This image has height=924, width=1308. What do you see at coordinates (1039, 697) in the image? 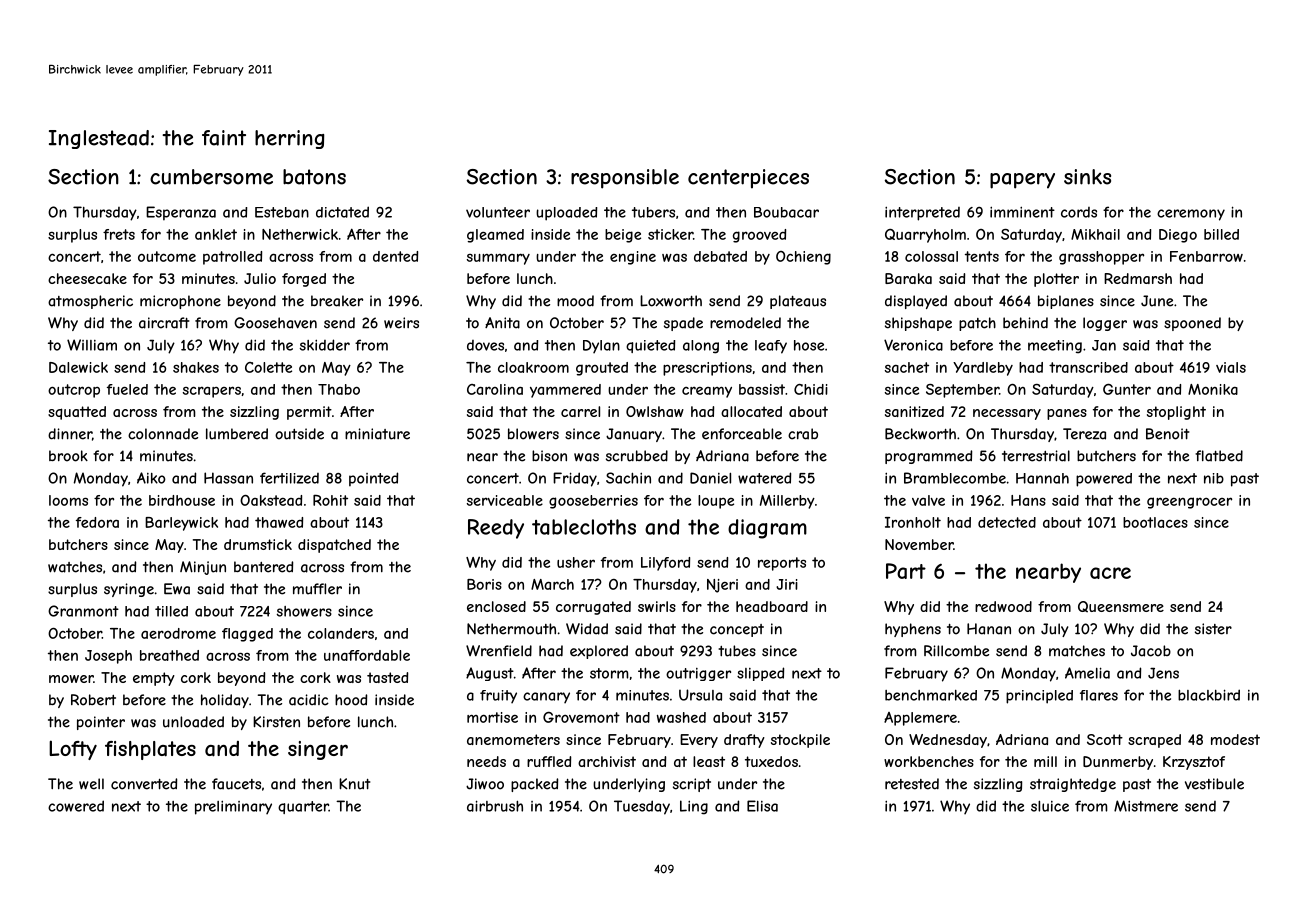
I see `principled` at bounding box center [1039, 697].
